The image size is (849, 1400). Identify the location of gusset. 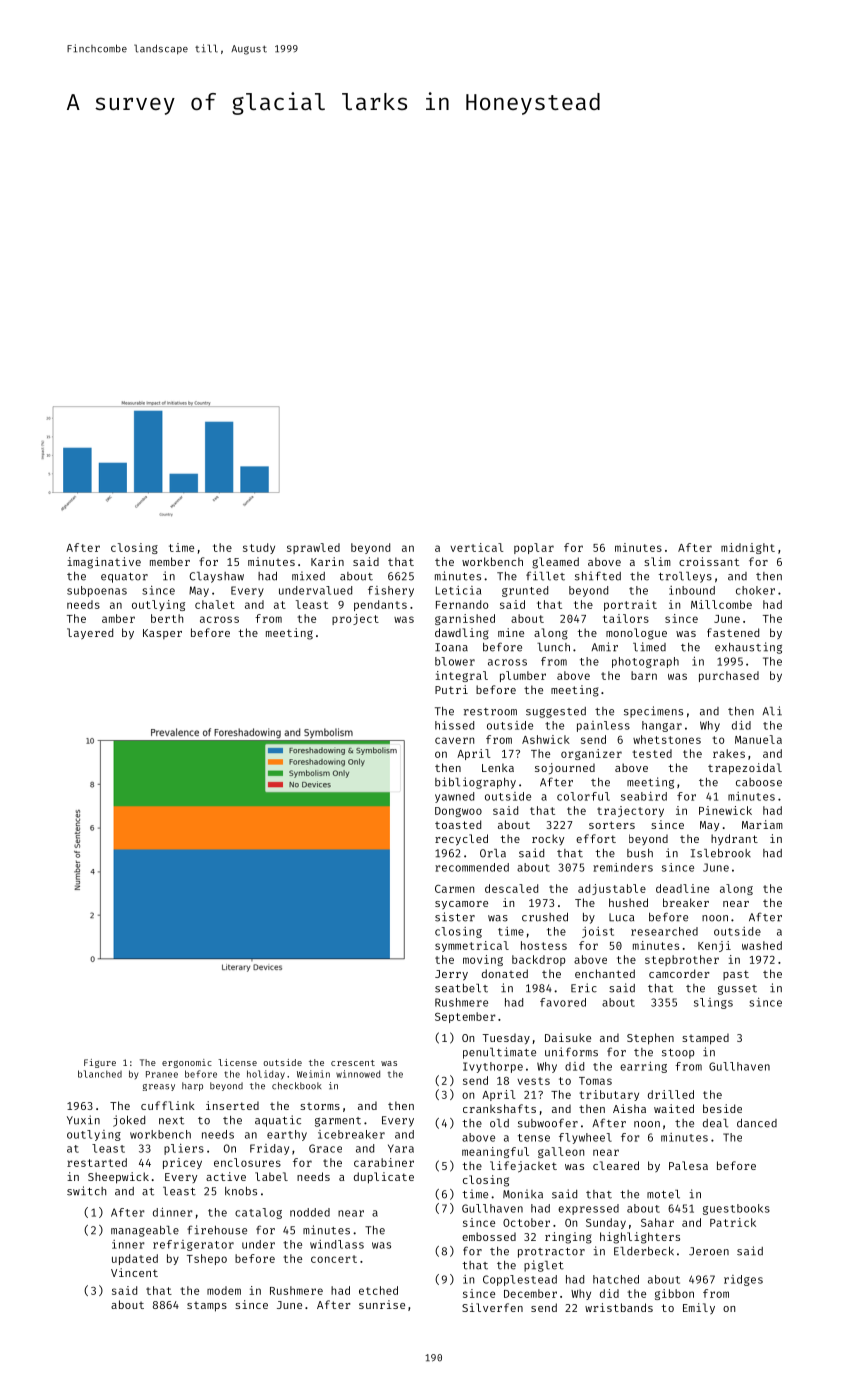
(737, 990).
